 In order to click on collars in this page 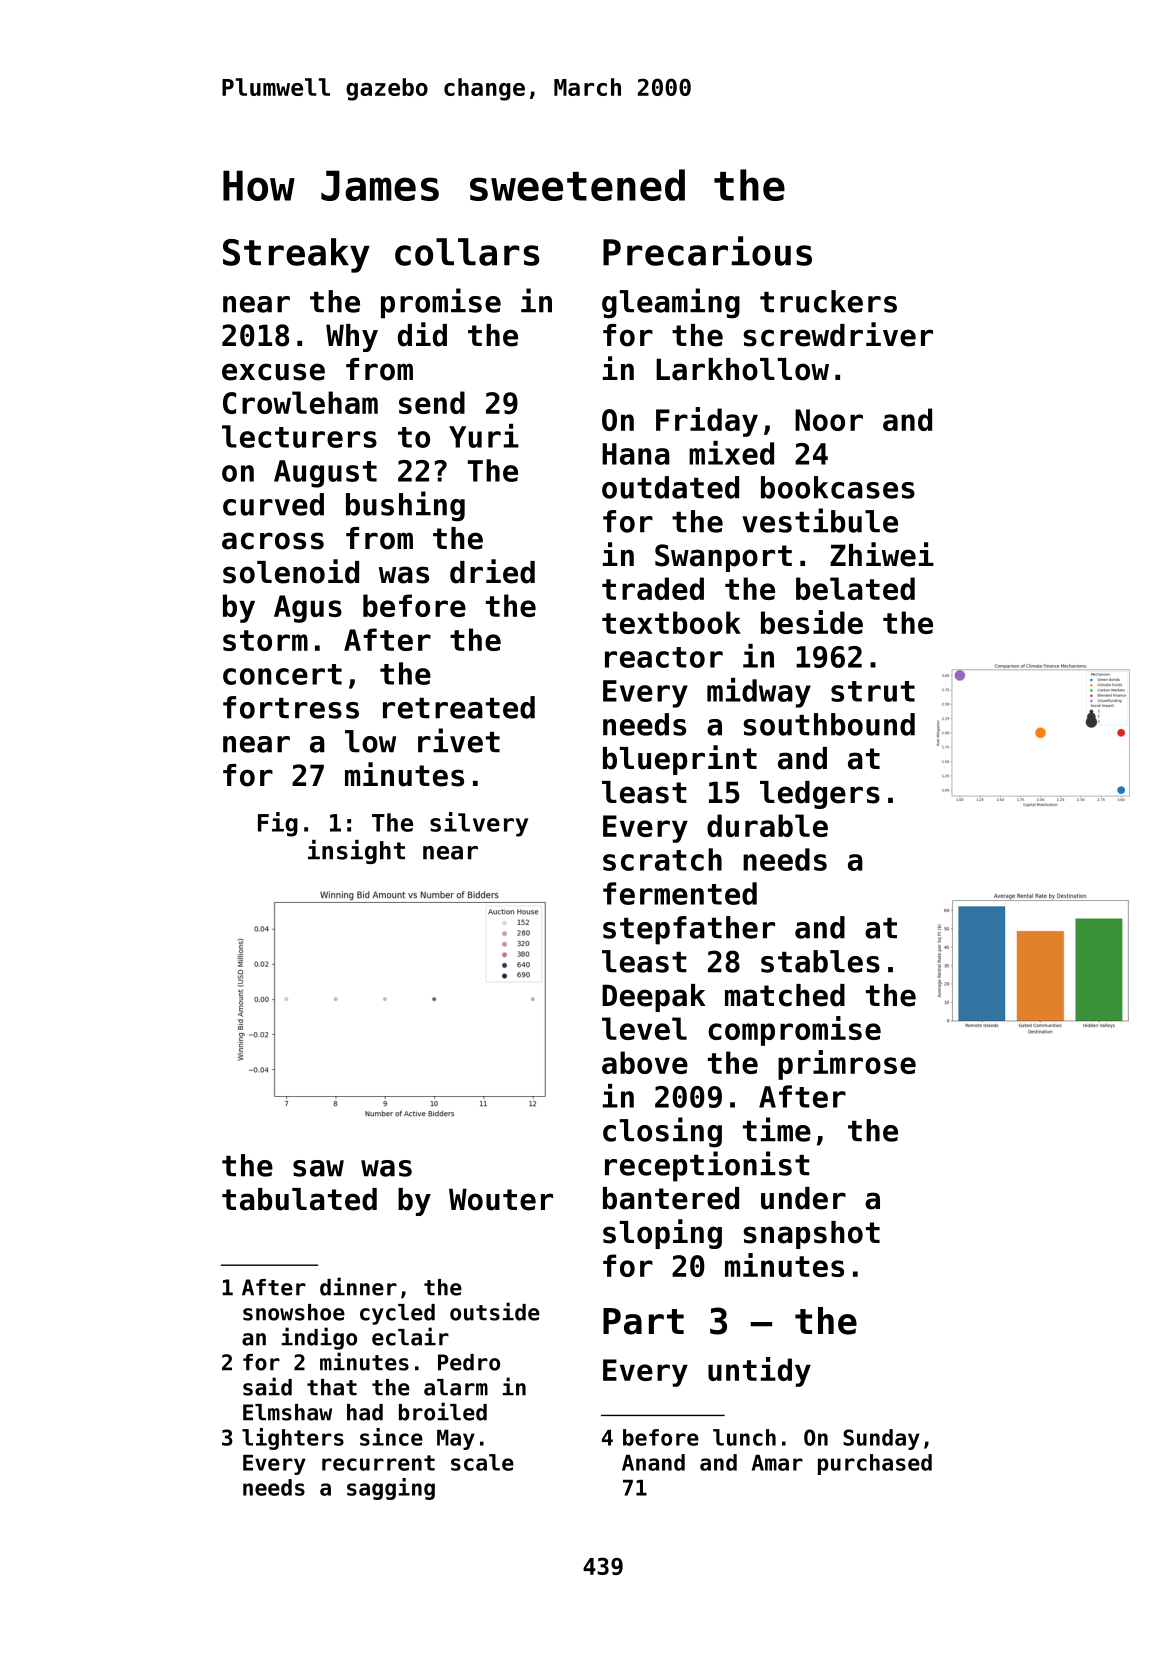, I will do `click(467, 252)`.
